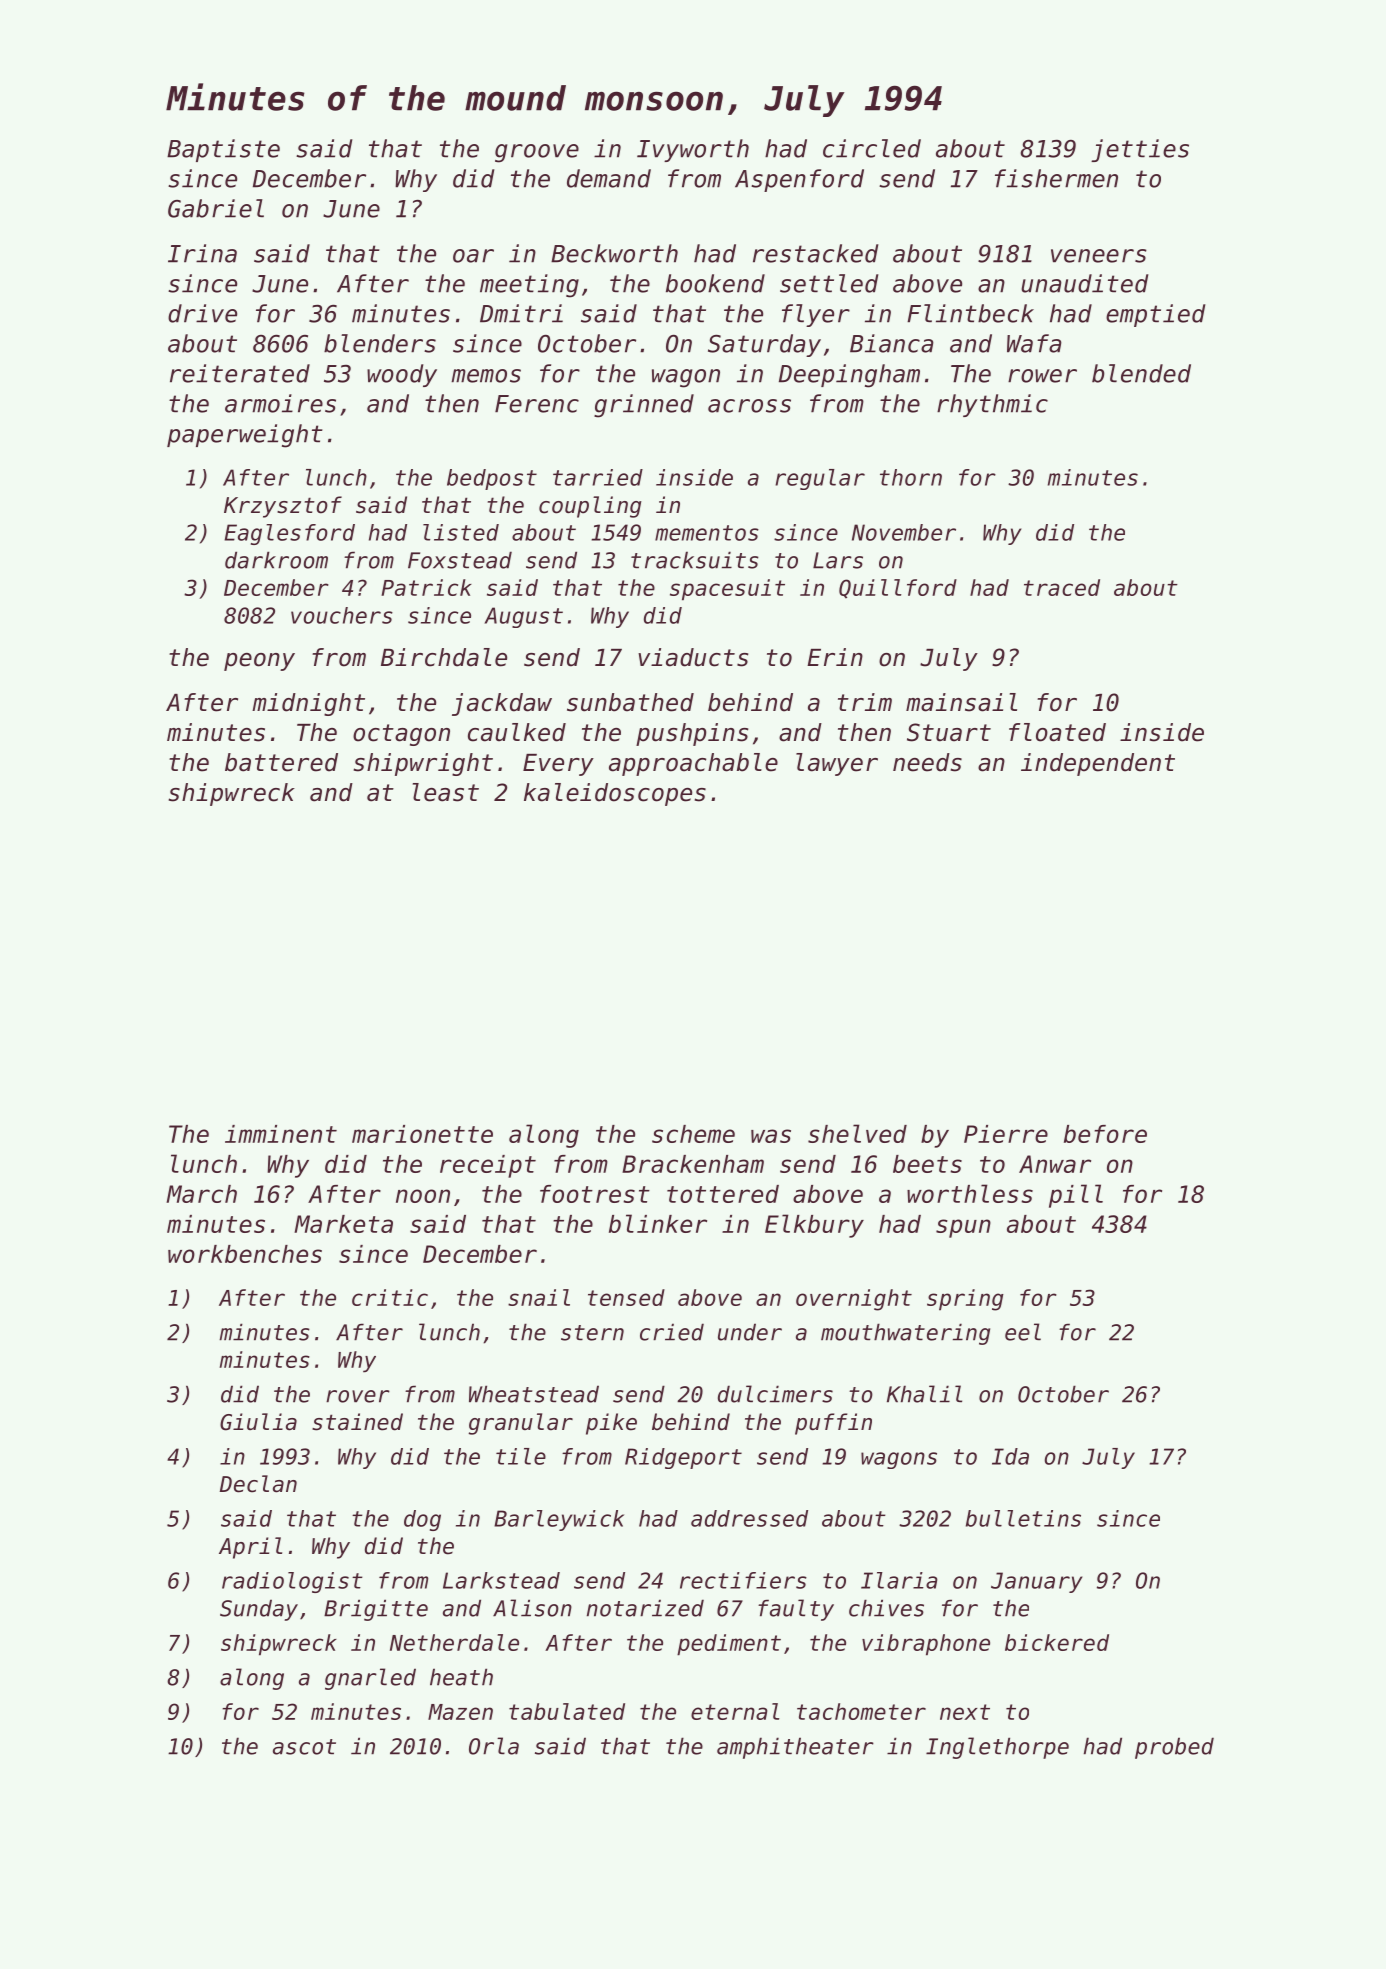 Image resolution: width=1386 pixels, height=1969 pixels. What do you see at coordinates (857, 1133) in the screenshot?
I see `shelved` at bounding box center [857, 1133].
